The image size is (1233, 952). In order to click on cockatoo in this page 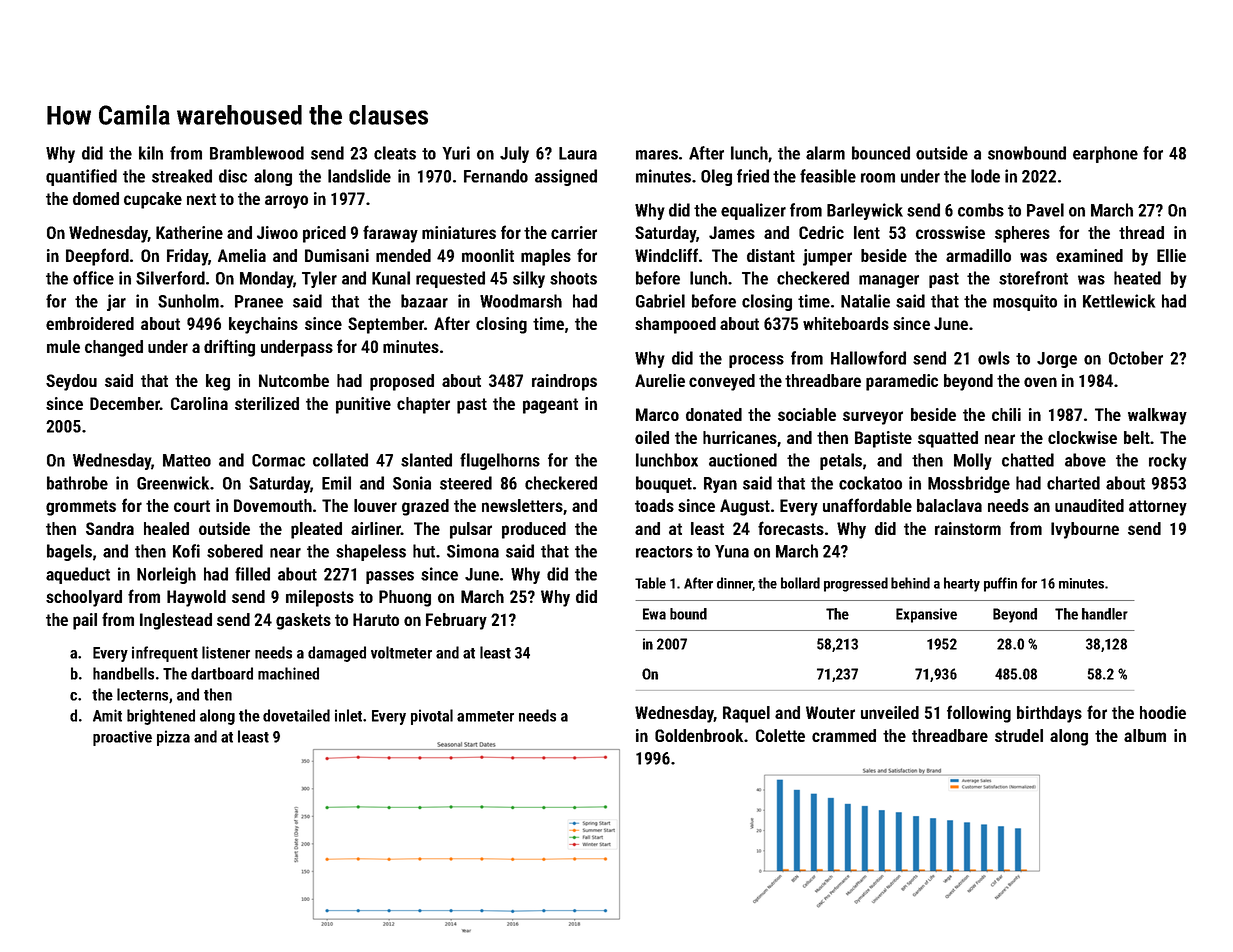, I will do `click(870, 483)`.
